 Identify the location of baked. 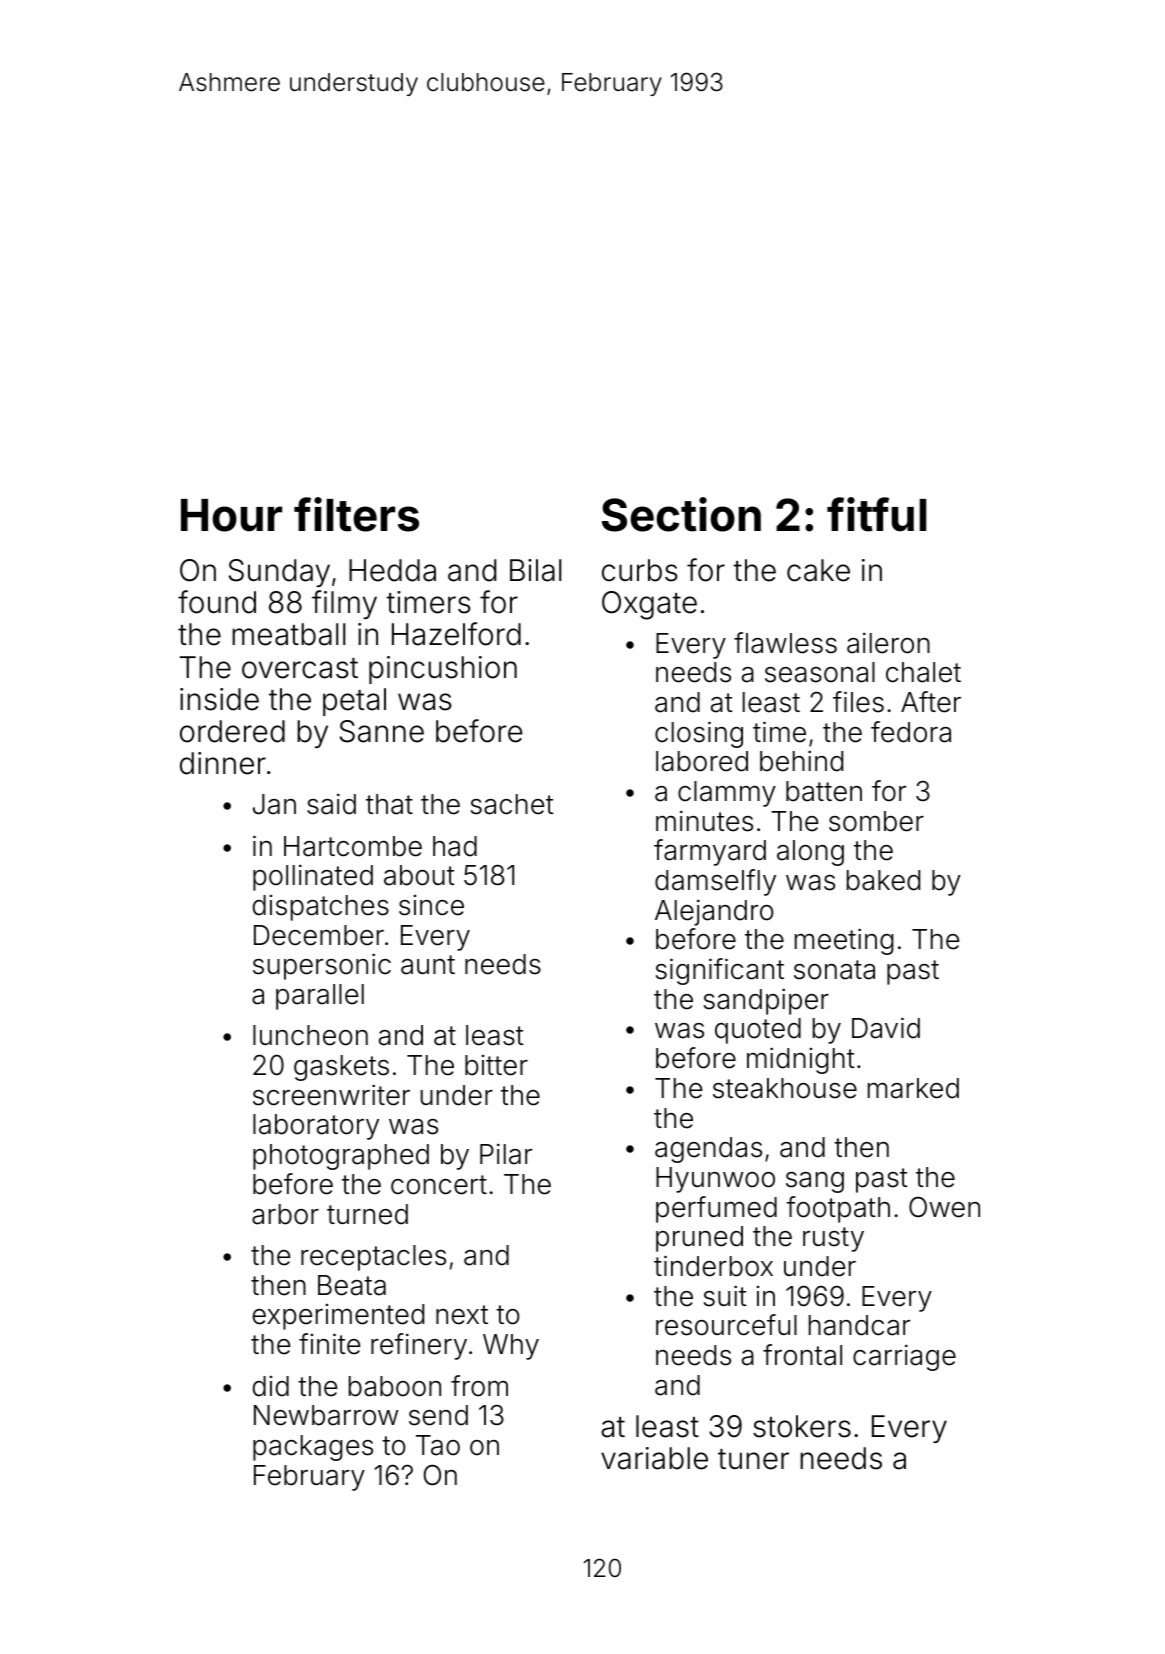
(883, 880).
